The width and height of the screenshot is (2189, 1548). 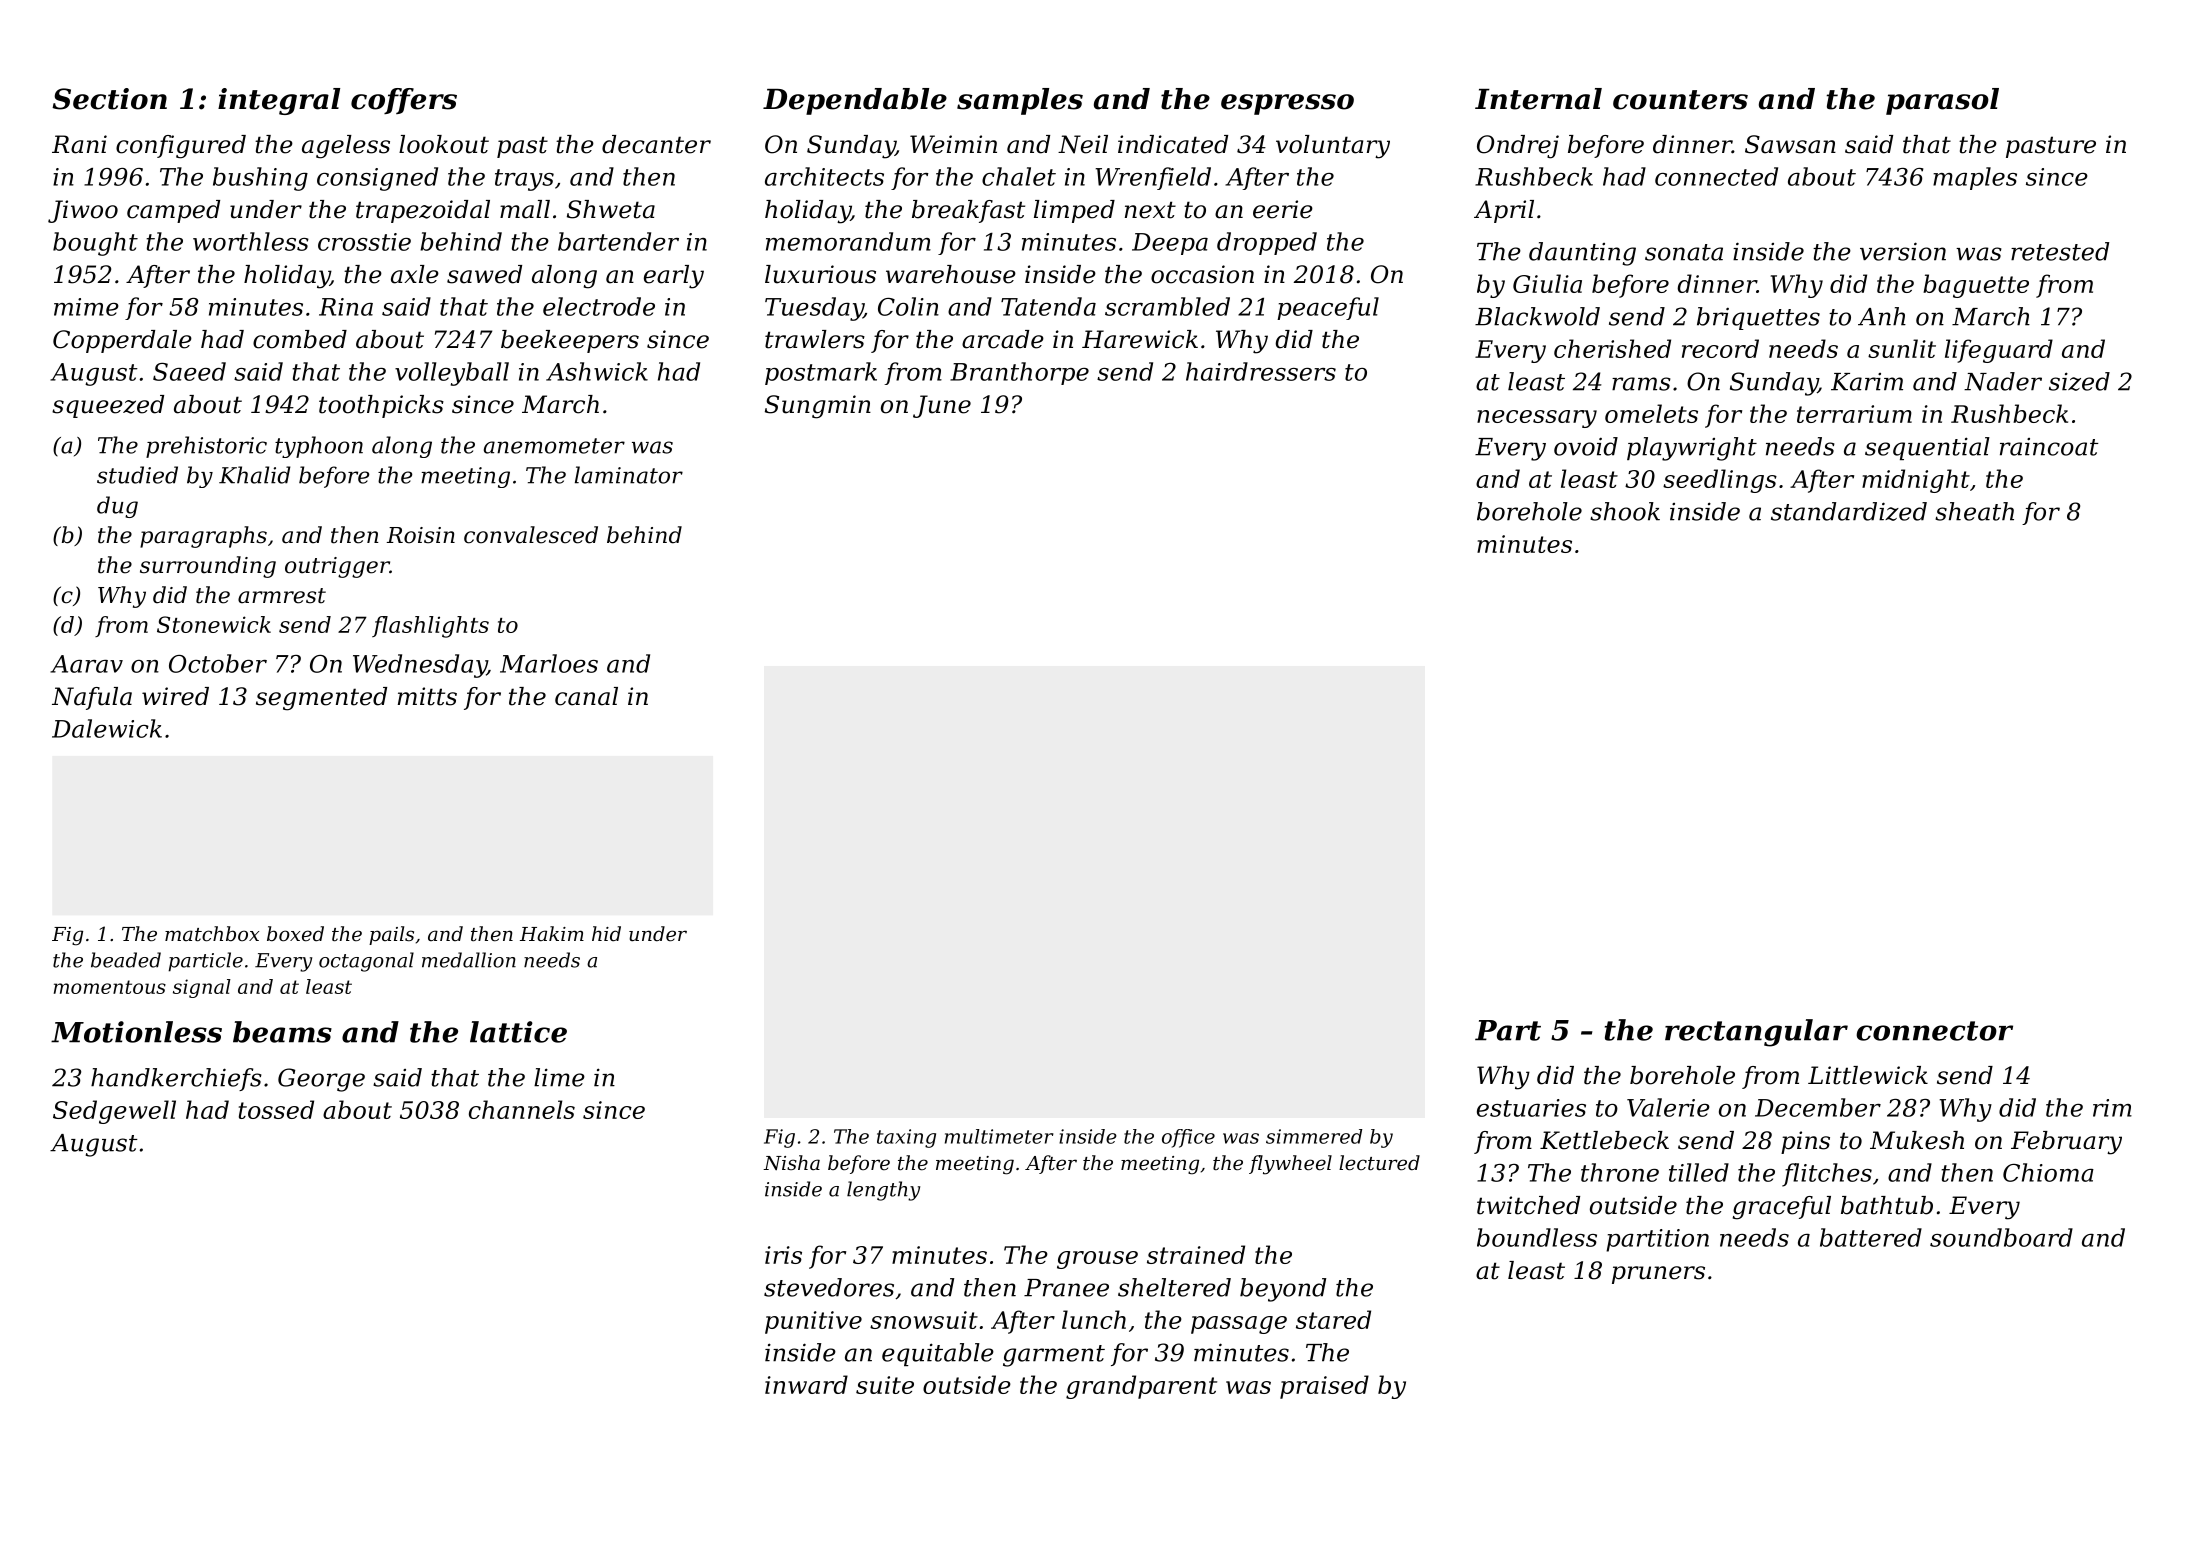 I want to click on bought, so click(x=95, y=244).
